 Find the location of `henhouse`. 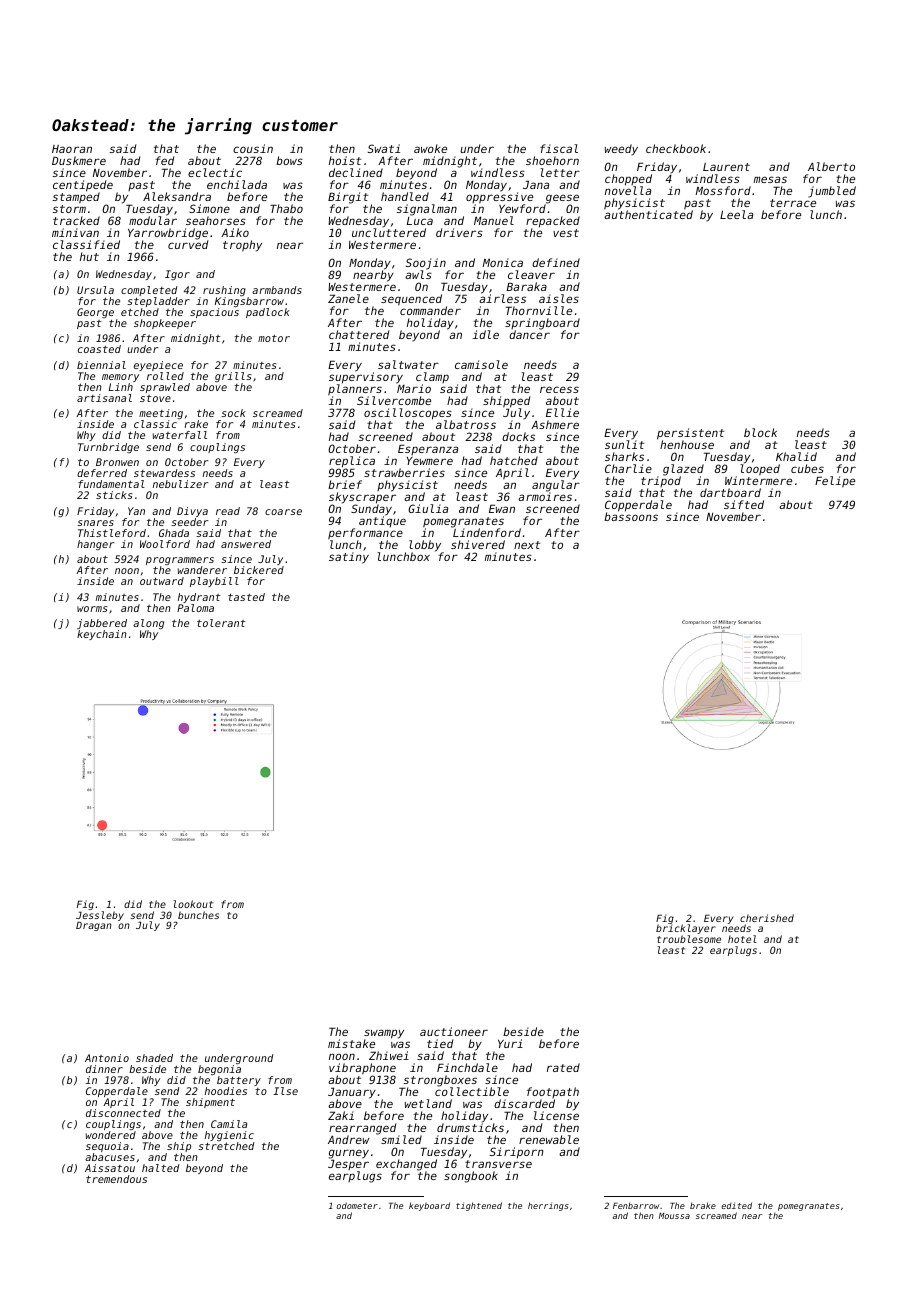

henhouse is located at coordinates (687, 445).
